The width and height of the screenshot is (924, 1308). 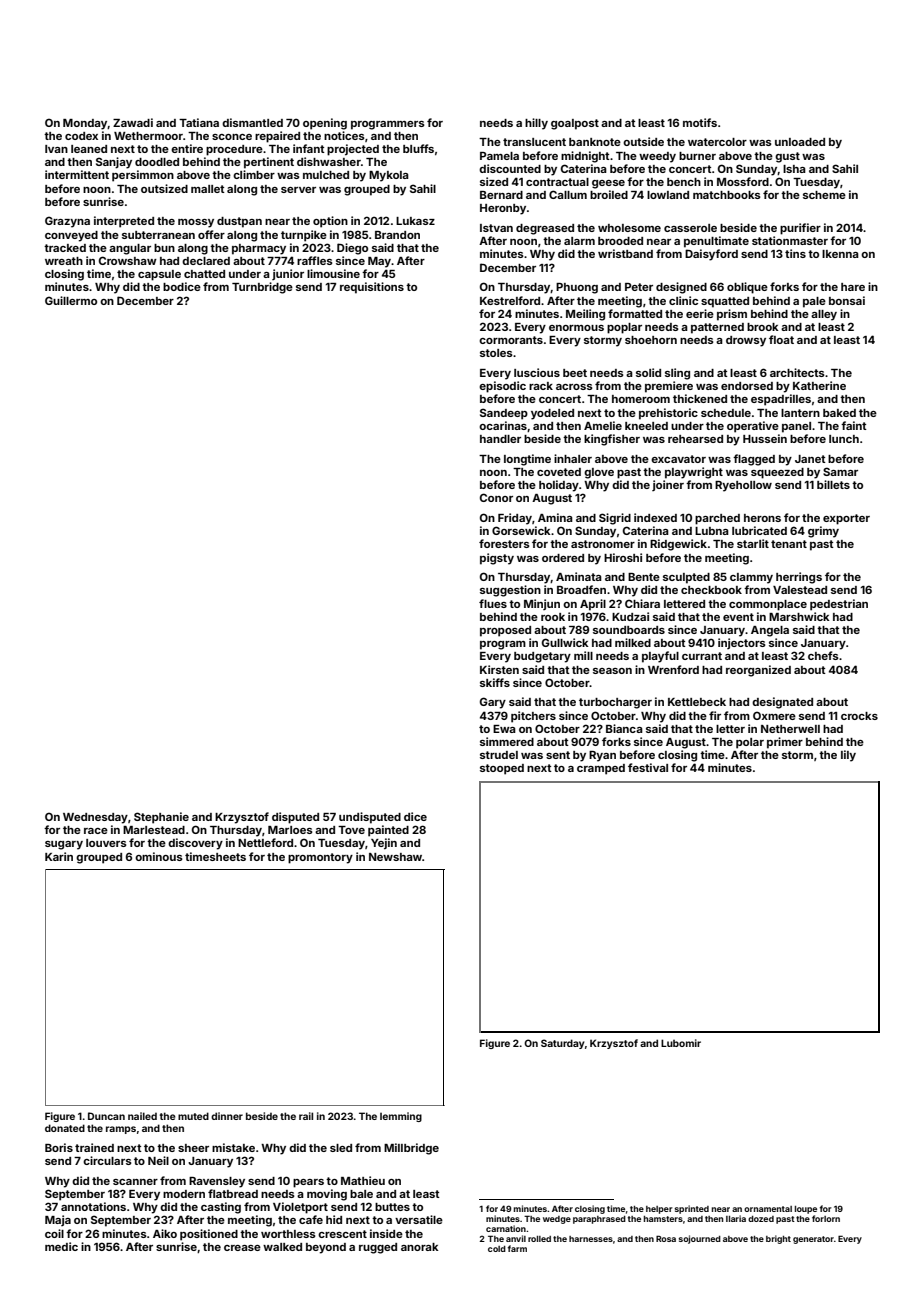 I want to click on squeezed, so click(x=777, y=473).
